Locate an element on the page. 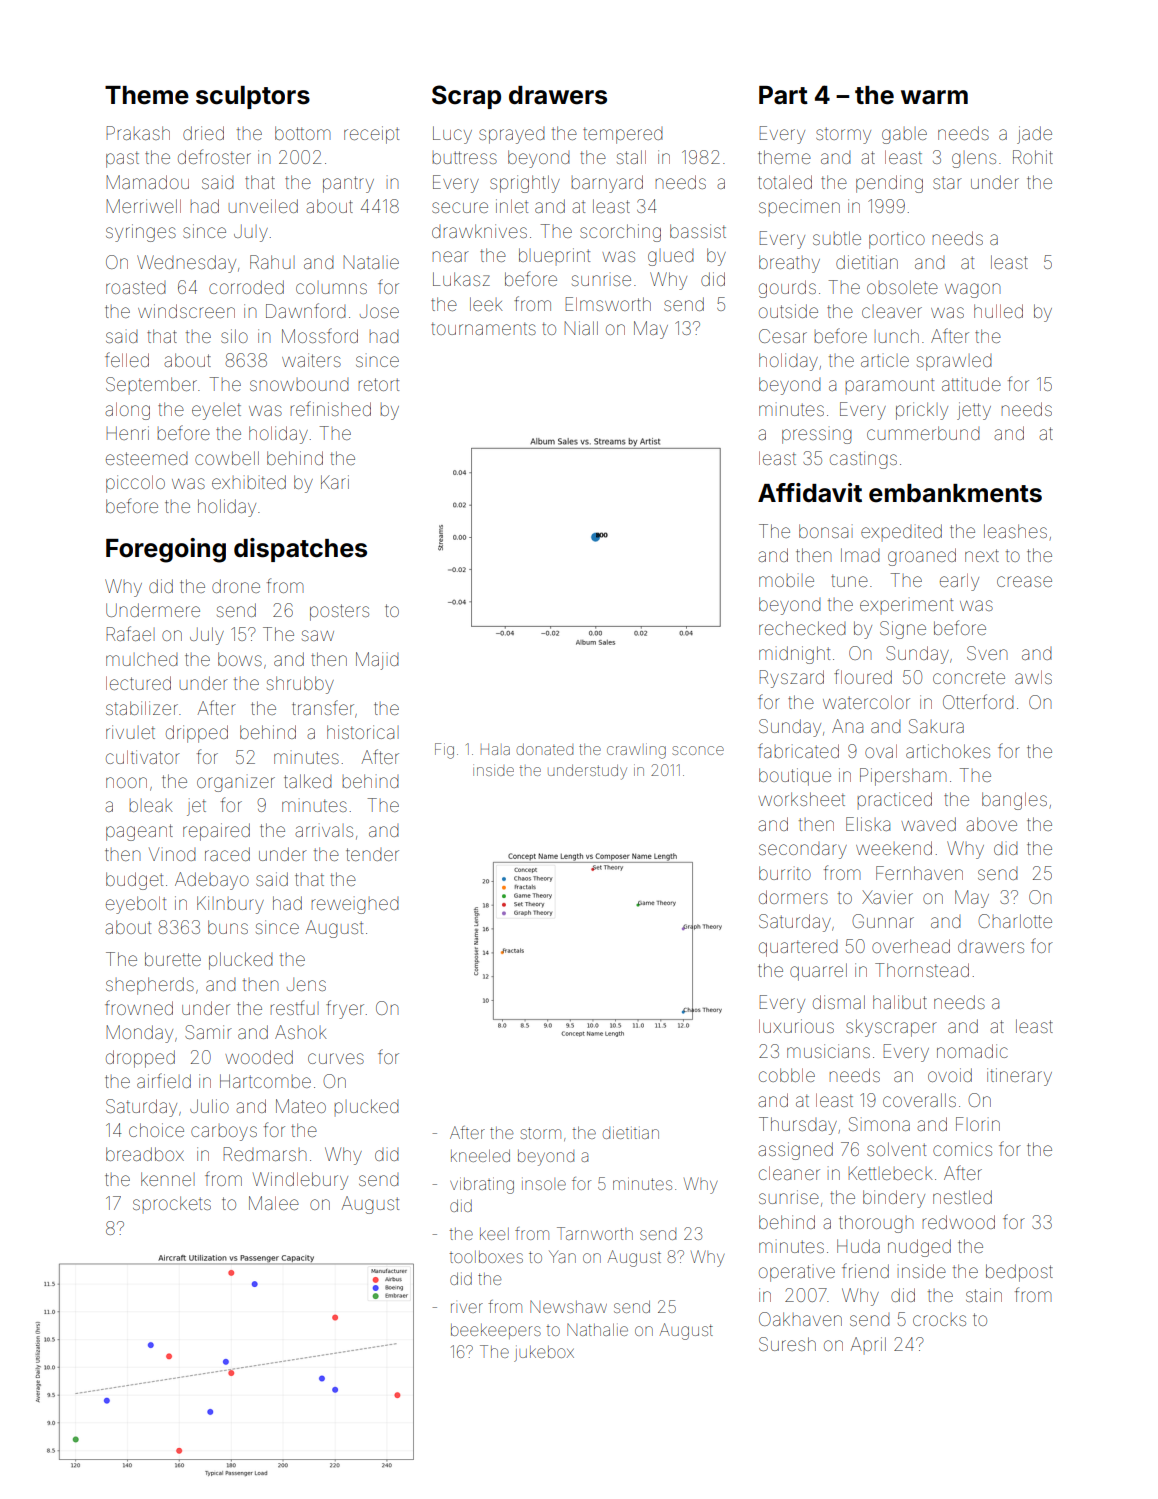  sprawled is located at coordinates (954, 362).
